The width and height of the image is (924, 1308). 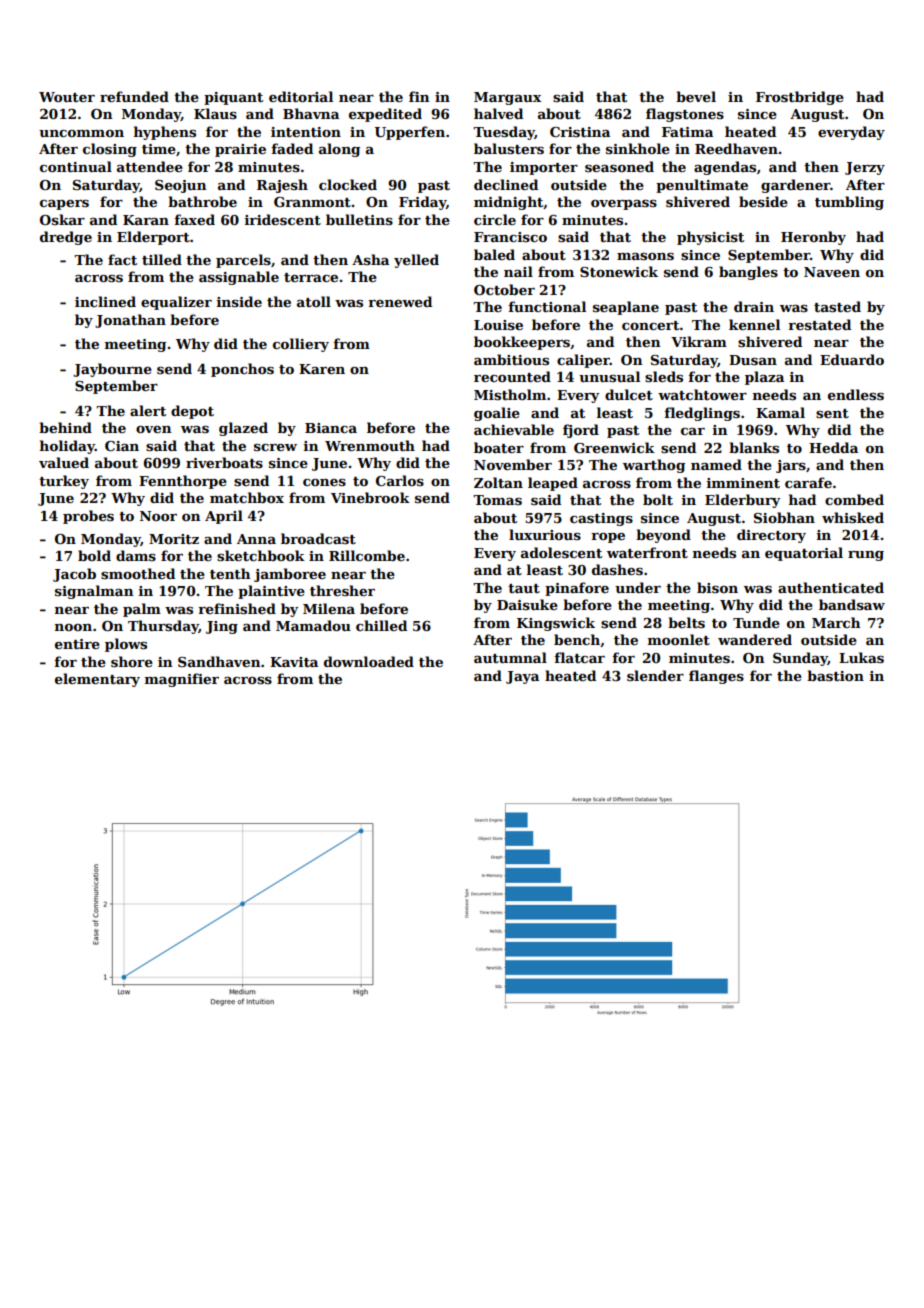 I want to click on Sandhaven, so click(x=219, y=661).
